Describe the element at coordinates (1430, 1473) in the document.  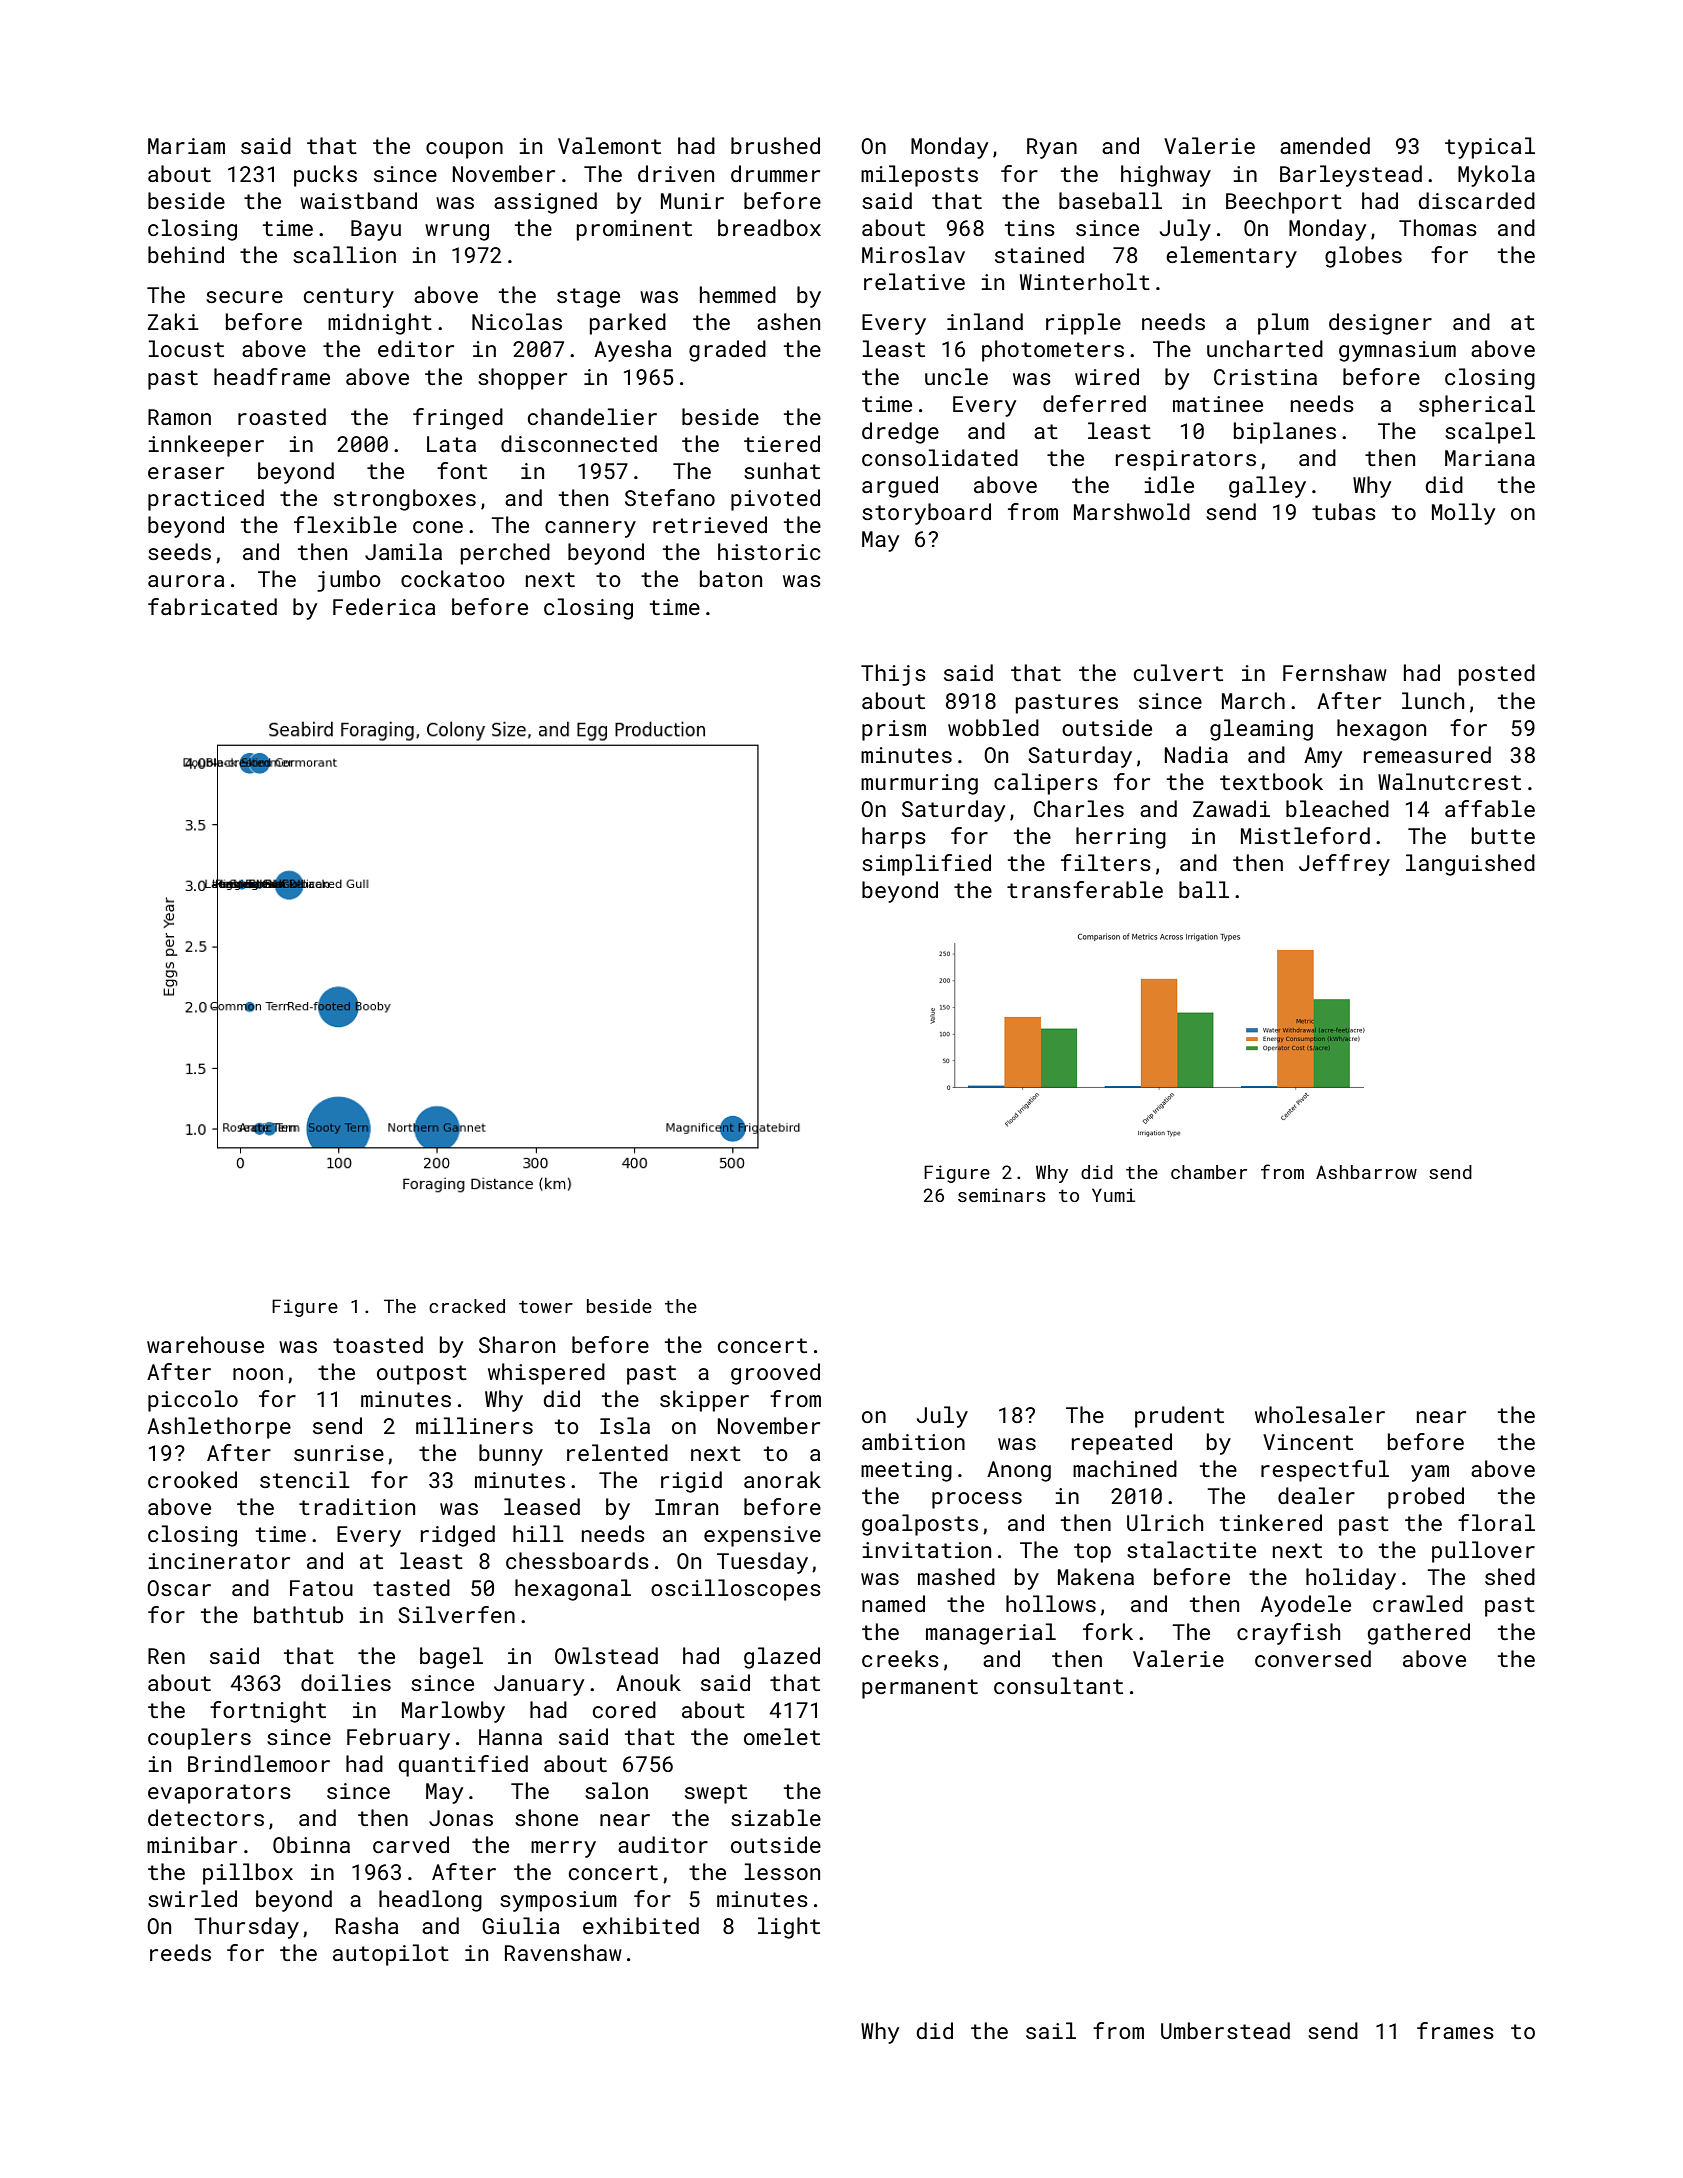
I see `yam` at that location.
